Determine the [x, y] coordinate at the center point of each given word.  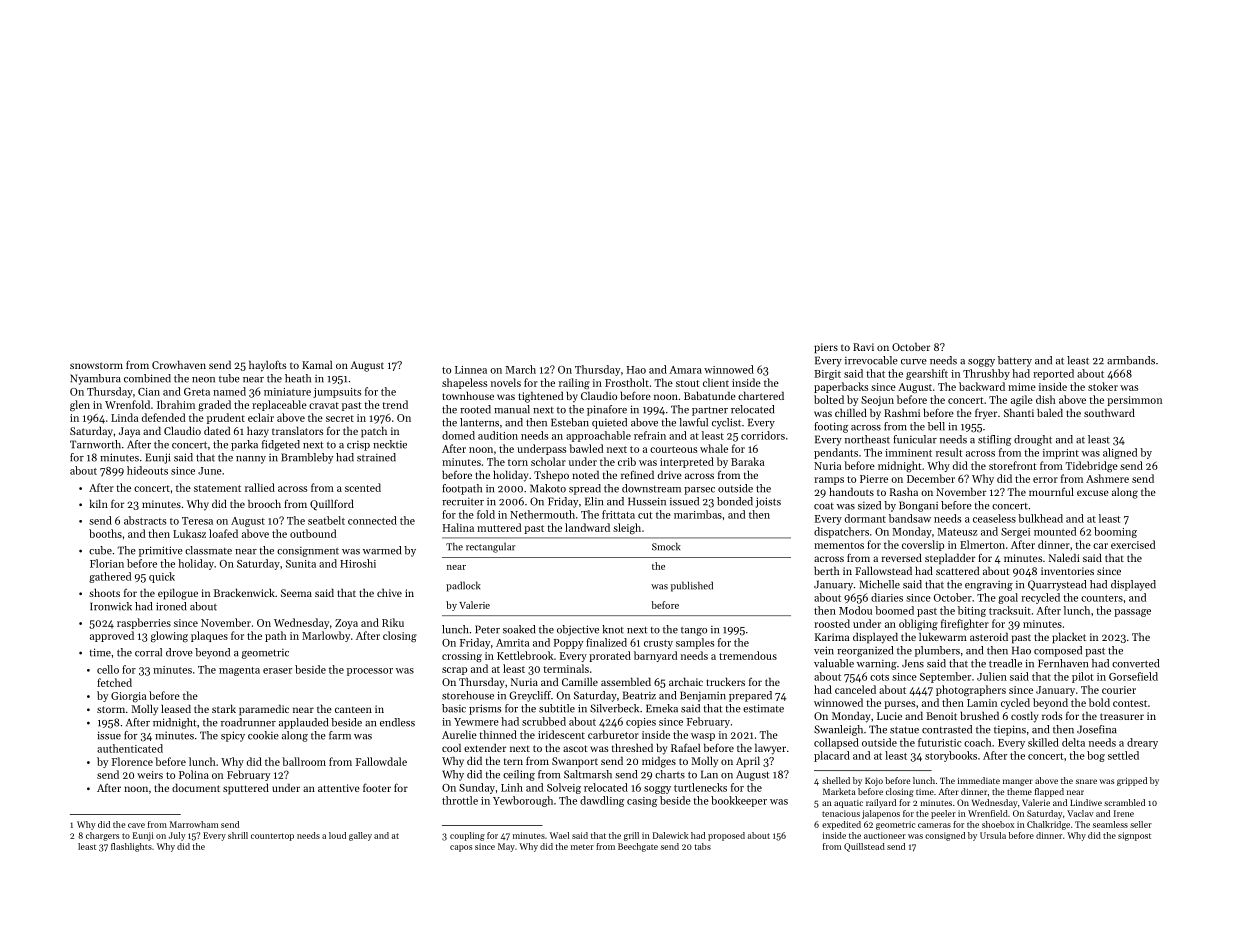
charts [670, 774]
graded [214, 405]
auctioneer [885, 835]
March [521, 369]
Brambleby [307, 458]
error [1045, 480]
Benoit [941, 716]
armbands [1131, 360]
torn [518, 462]
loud [337, 835]
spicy [233, 736]
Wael [559, 835]
